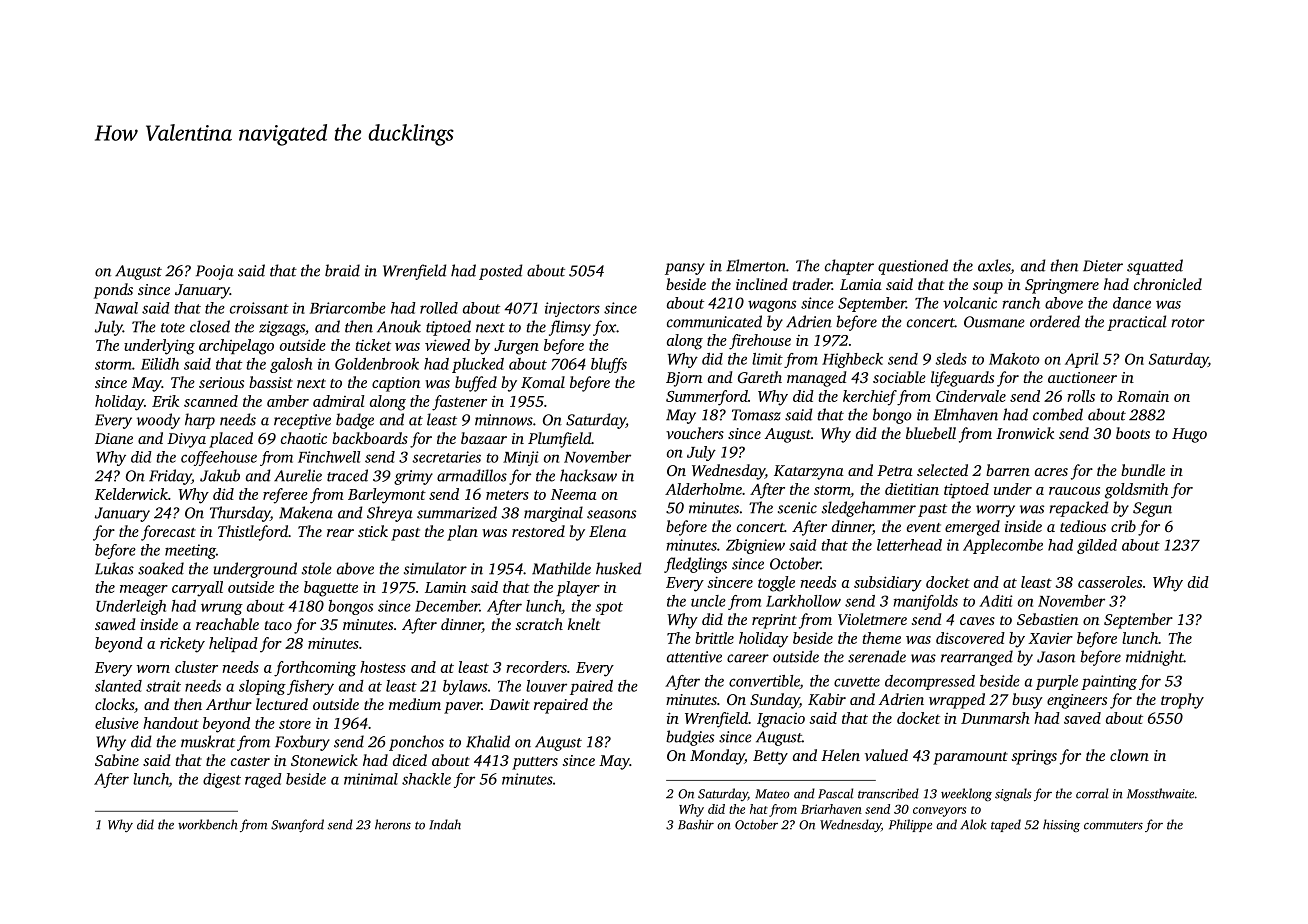  I want to click on ticket, so click(373, 345).
